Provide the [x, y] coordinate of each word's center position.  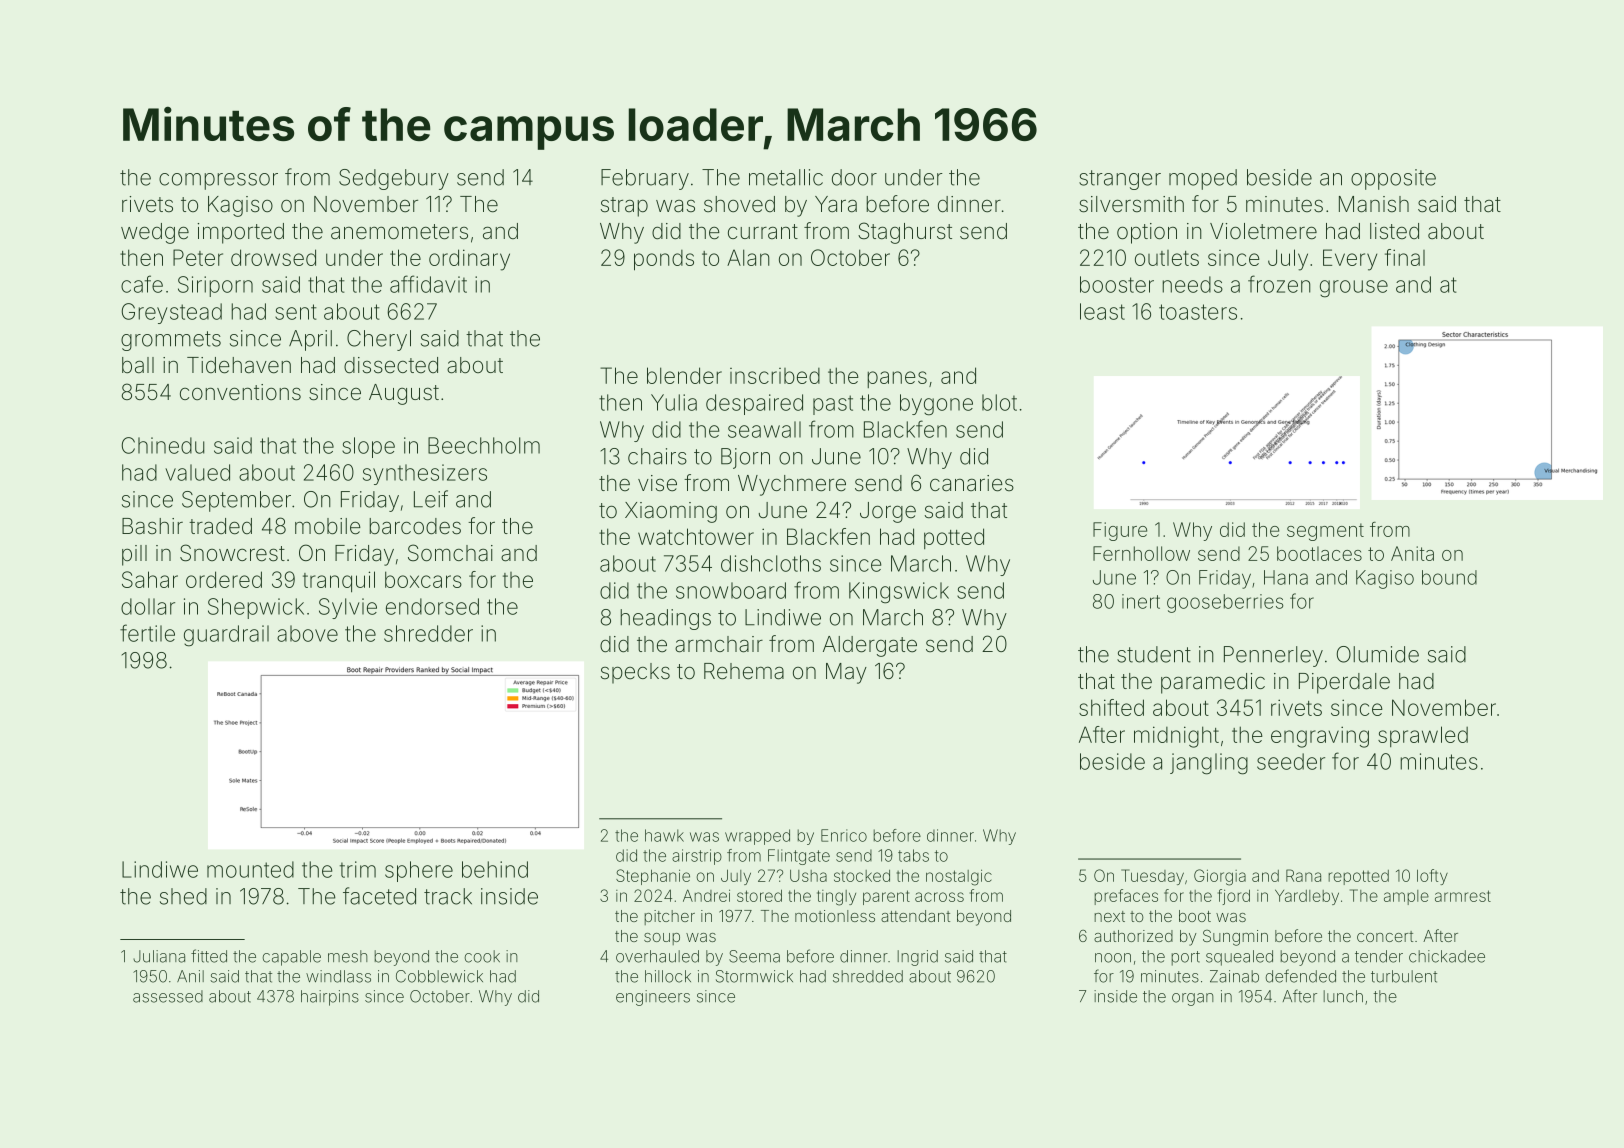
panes [897, 379]
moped [1203, 179]
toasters [1198, 312]
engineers [653, 998]
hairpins [330, 998]
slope [368, 447]
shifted [1111, 707]
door [854, 177]
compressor [218, 181]
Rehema [744, 671]
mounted [250, 869]
